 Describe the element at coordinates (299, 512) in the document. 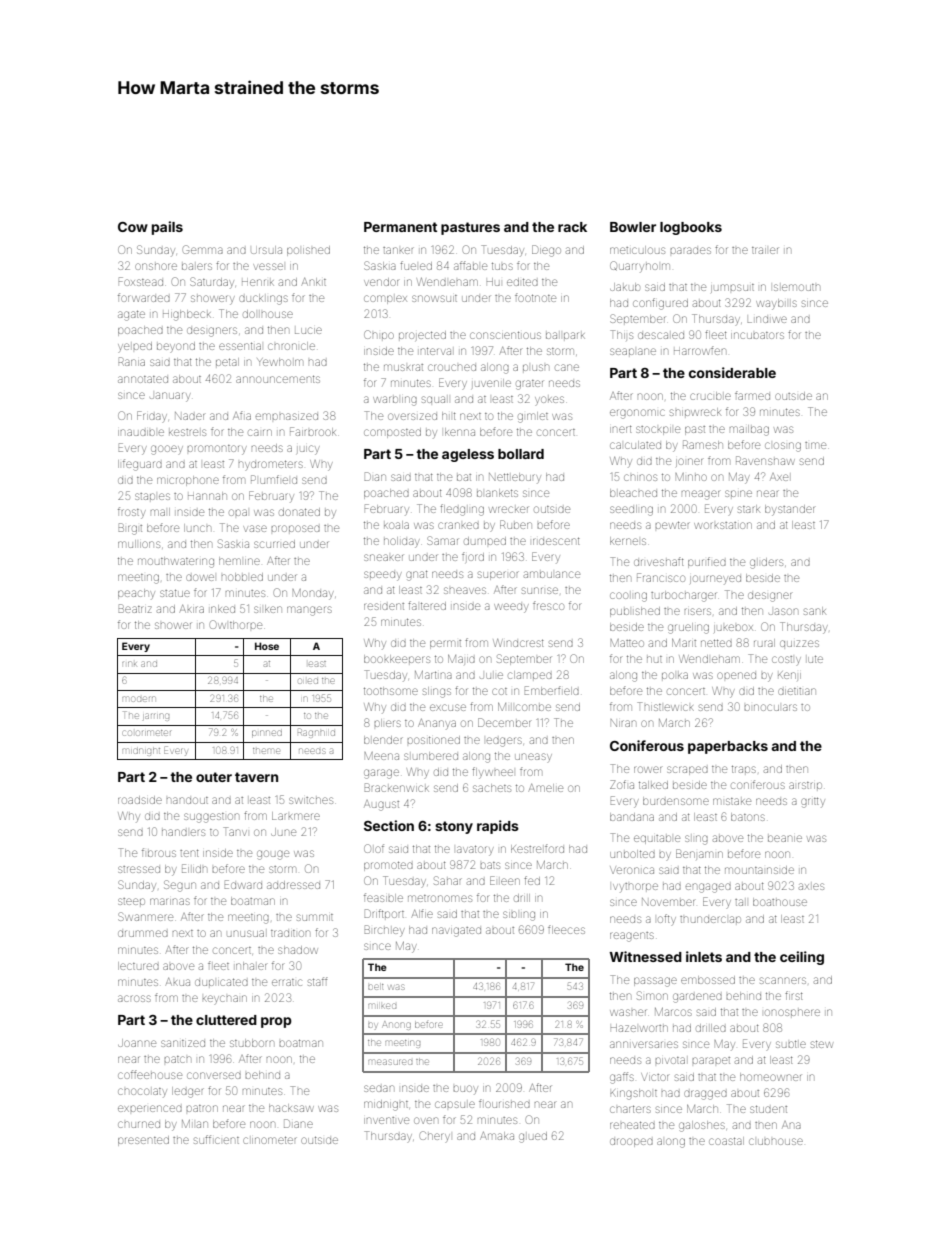

I see `donated` at that location.
